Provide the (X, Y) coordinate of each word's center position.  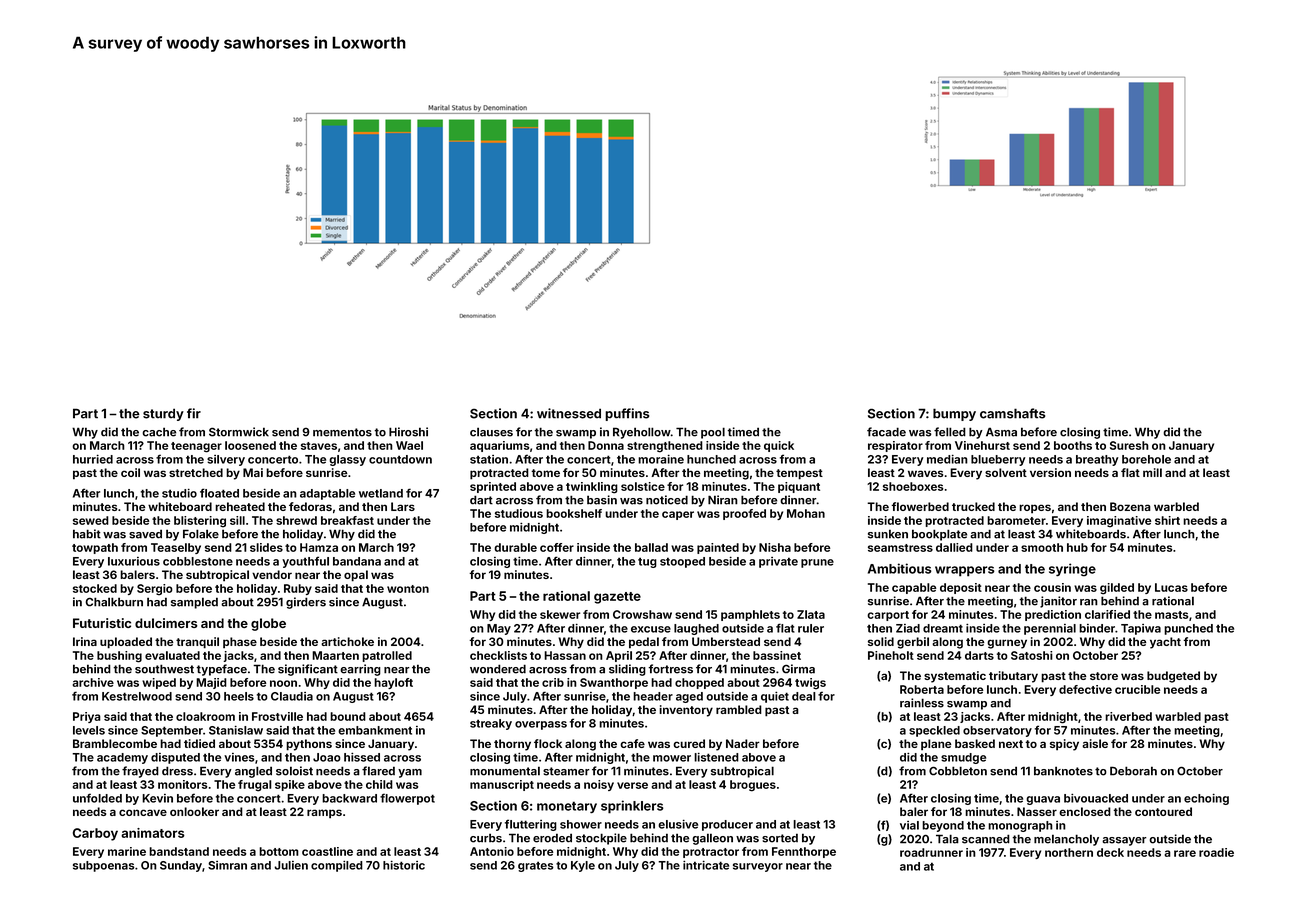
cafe (632, 743)
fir (194, 413)
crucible (1137, 689)
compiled (337, 866)
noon (283, 683)
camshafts (1012, 413)
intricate (706, 865)
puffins (627, 414)
